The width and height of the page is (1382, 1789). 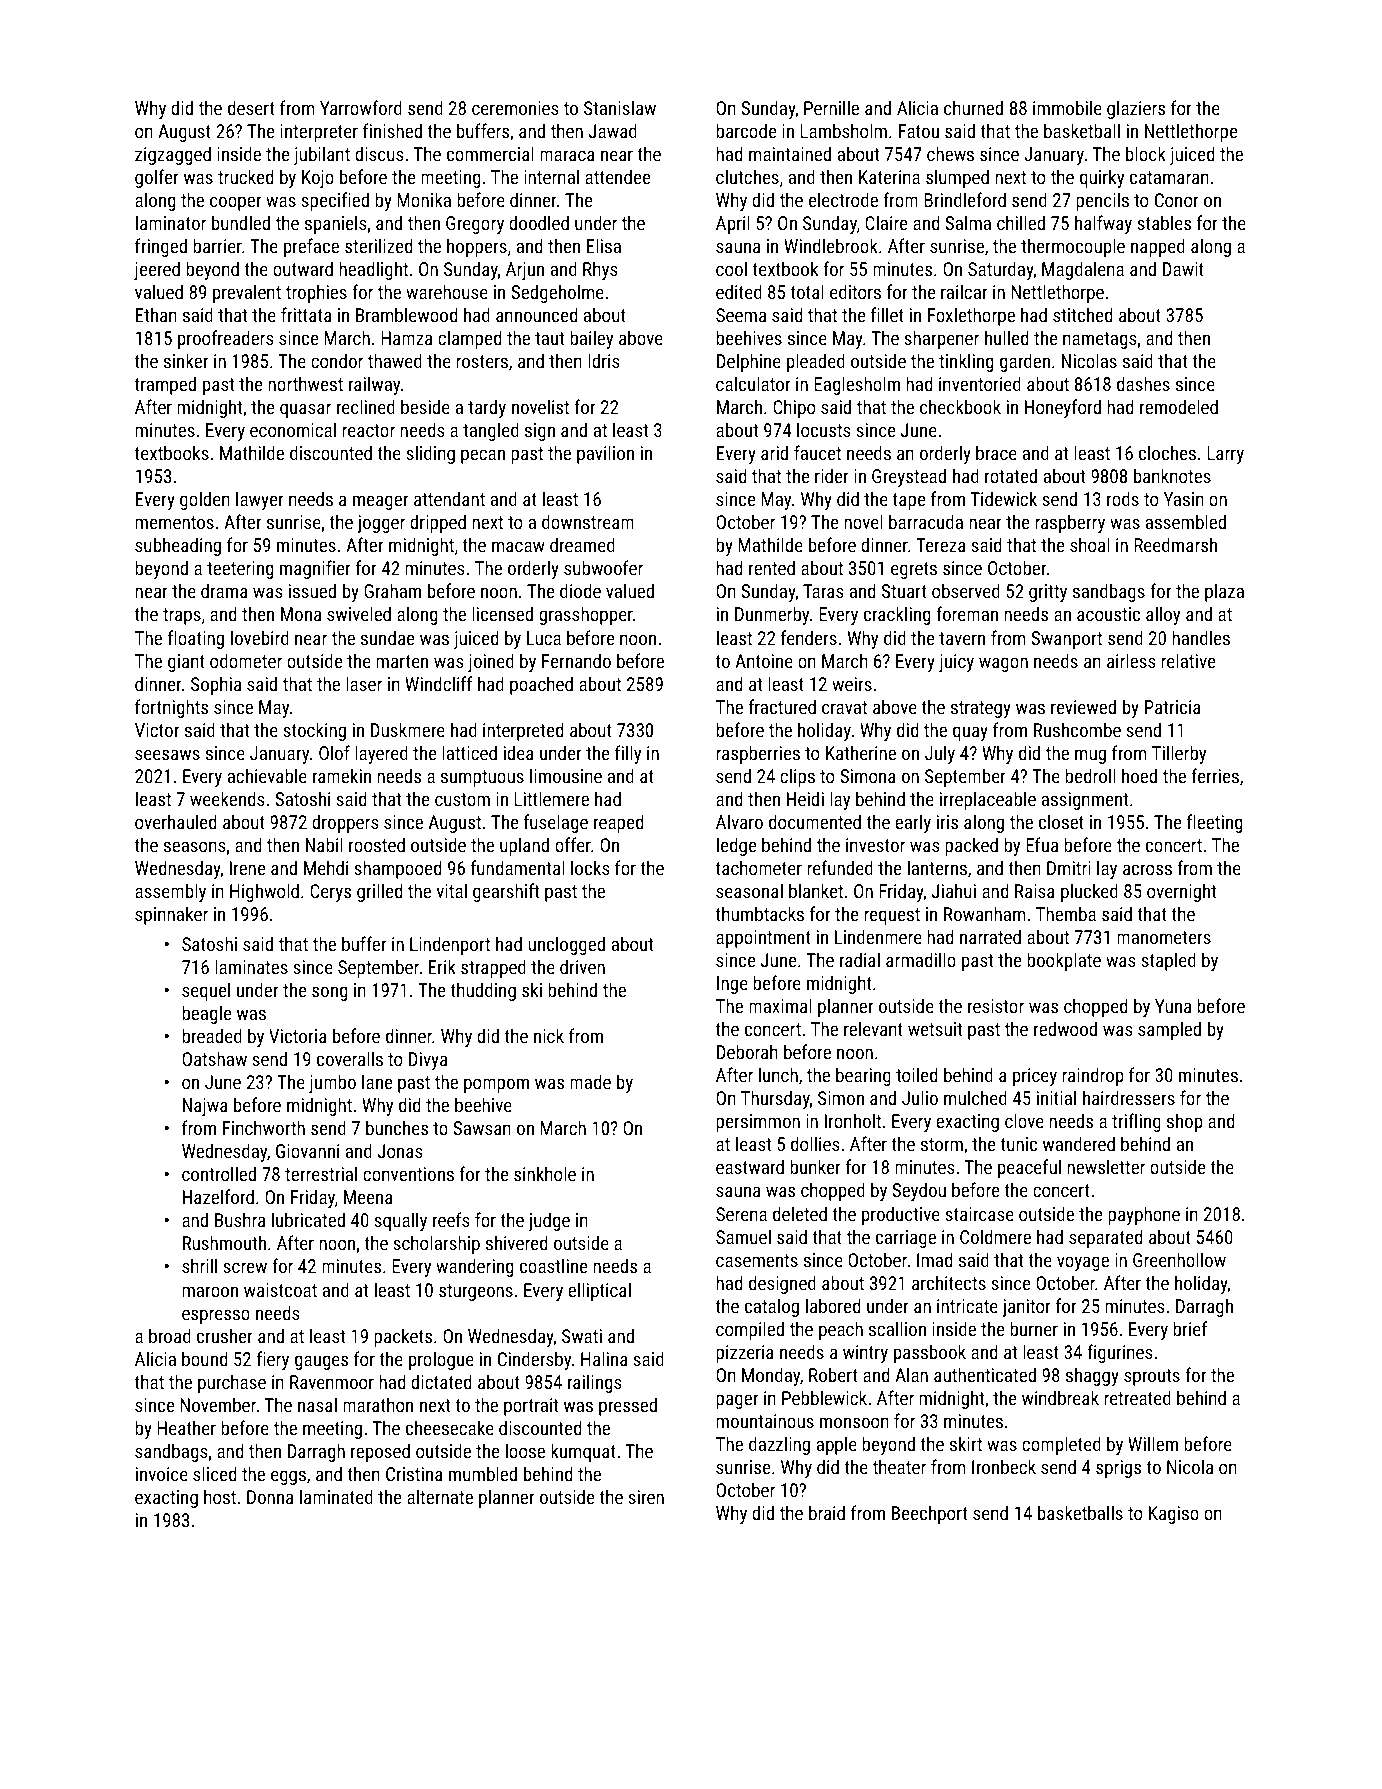 I want to click on Sophia, so click(x=216, y=685).
